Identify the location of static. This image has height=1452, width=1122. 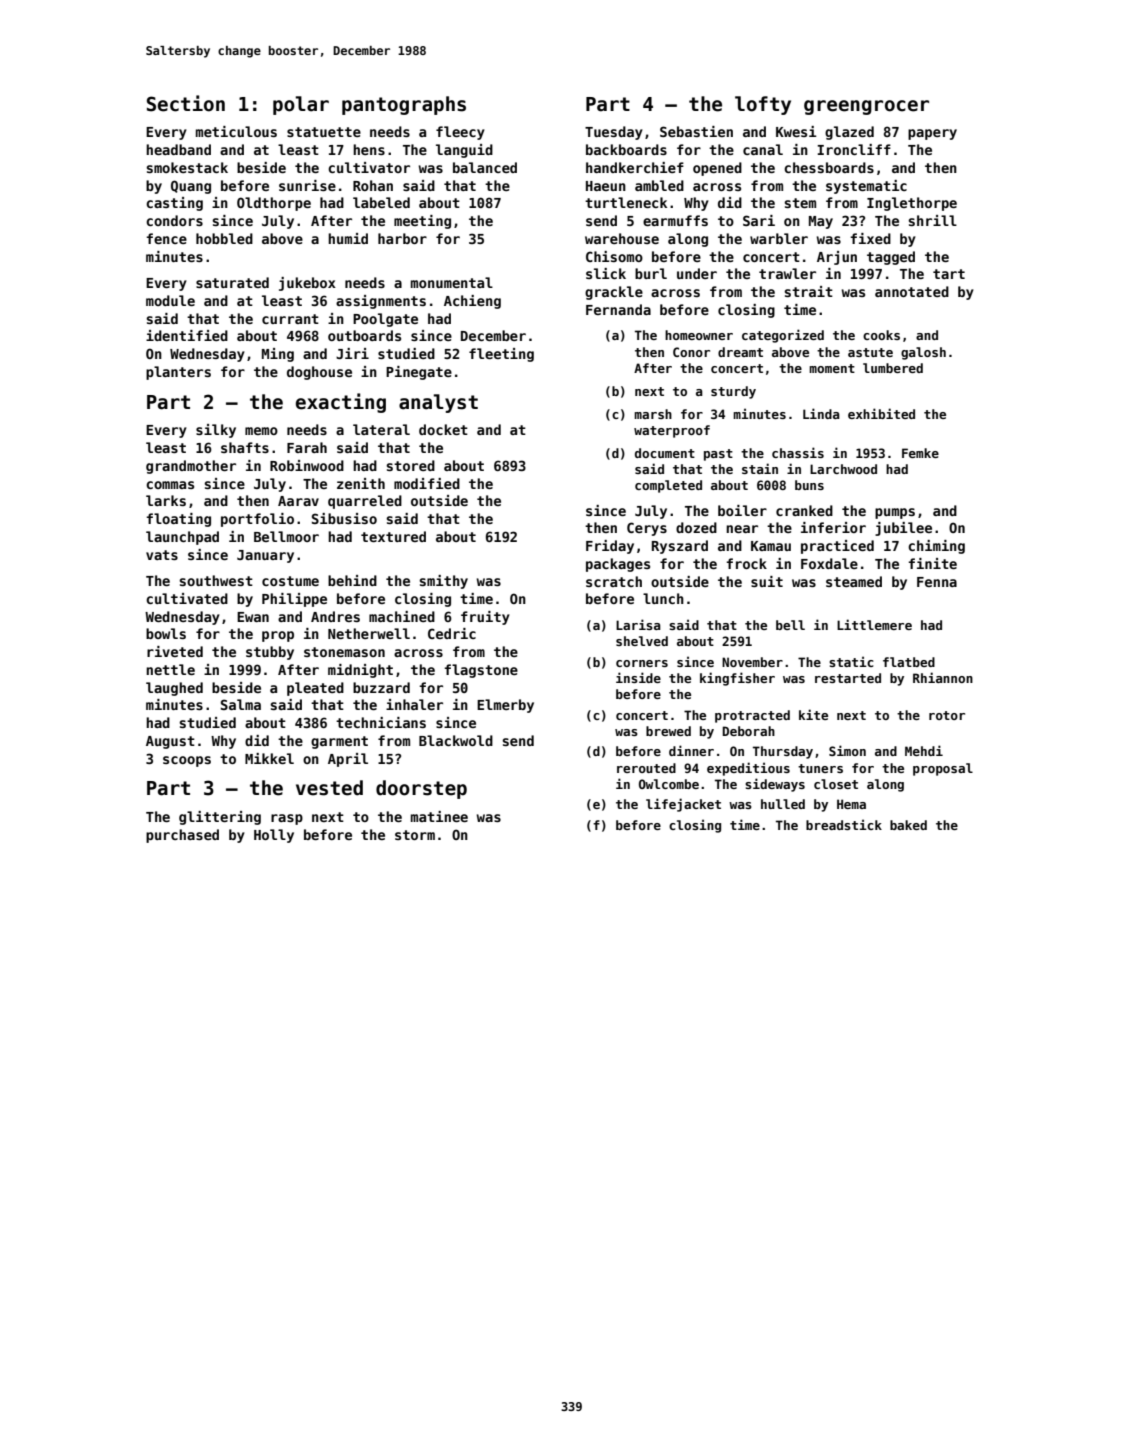
(851, 661).
